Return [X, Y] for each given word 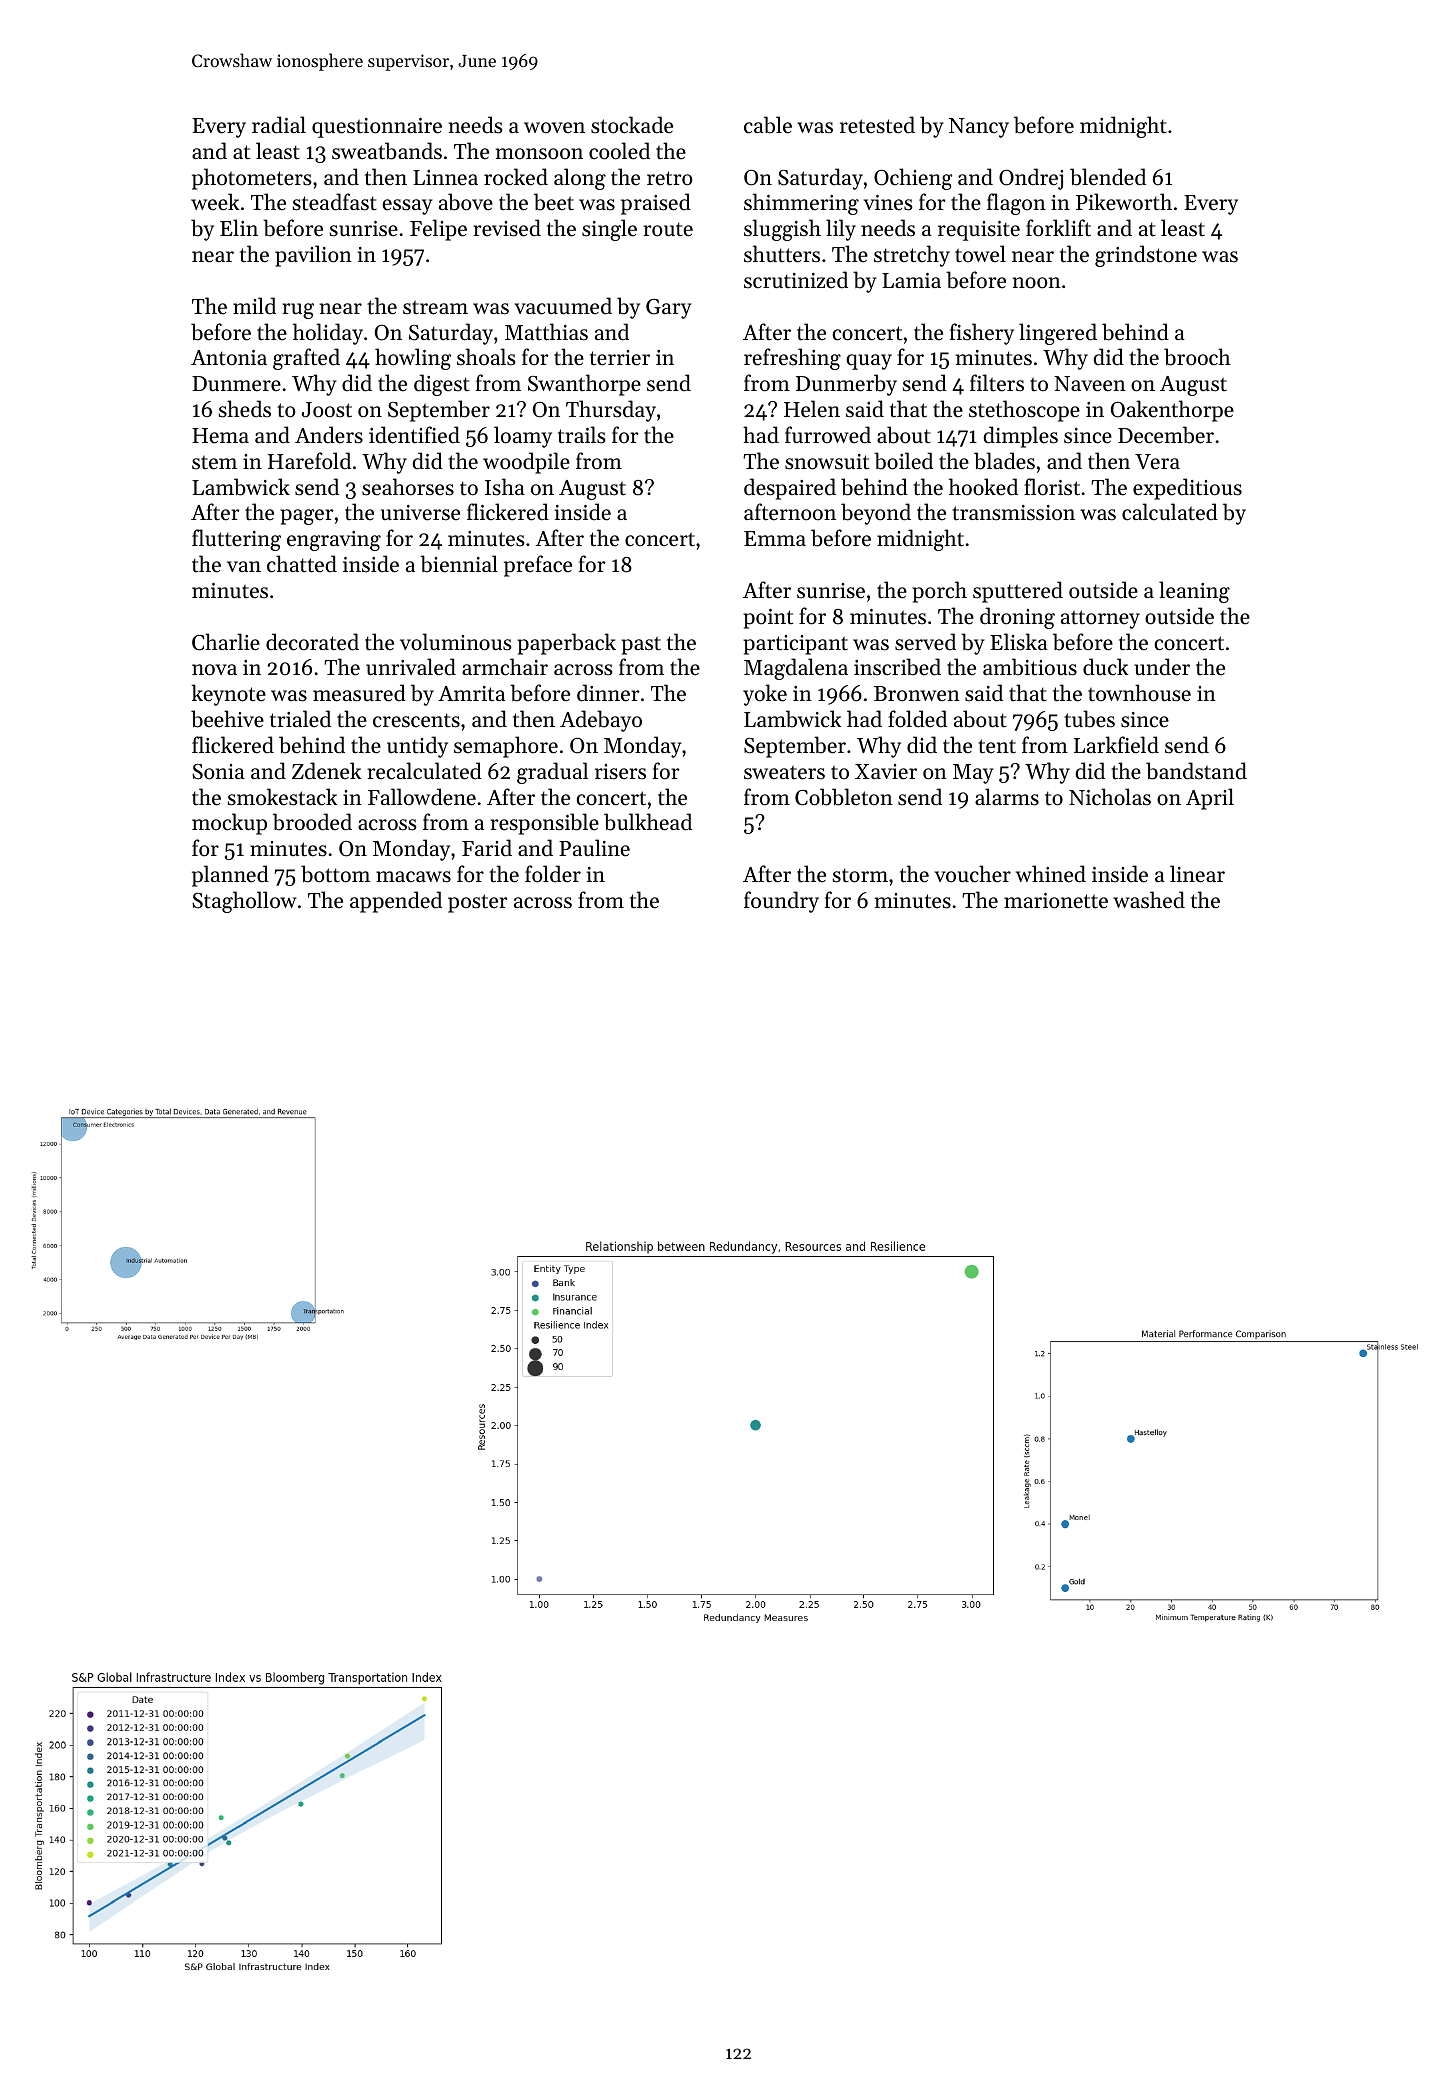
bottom [335, 874]
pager [307, 517]
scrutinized [796, 280]
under [1162, 667]
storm [860, 875]
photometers [251, 179]
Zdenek [327, 771]
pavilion [313, 256]
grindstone [1146, 256]
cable [768, 125]
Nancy [979, 128]
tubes [1089, 719]
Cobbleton [844, 797]
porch [939, 592]
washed [1149, 900]
